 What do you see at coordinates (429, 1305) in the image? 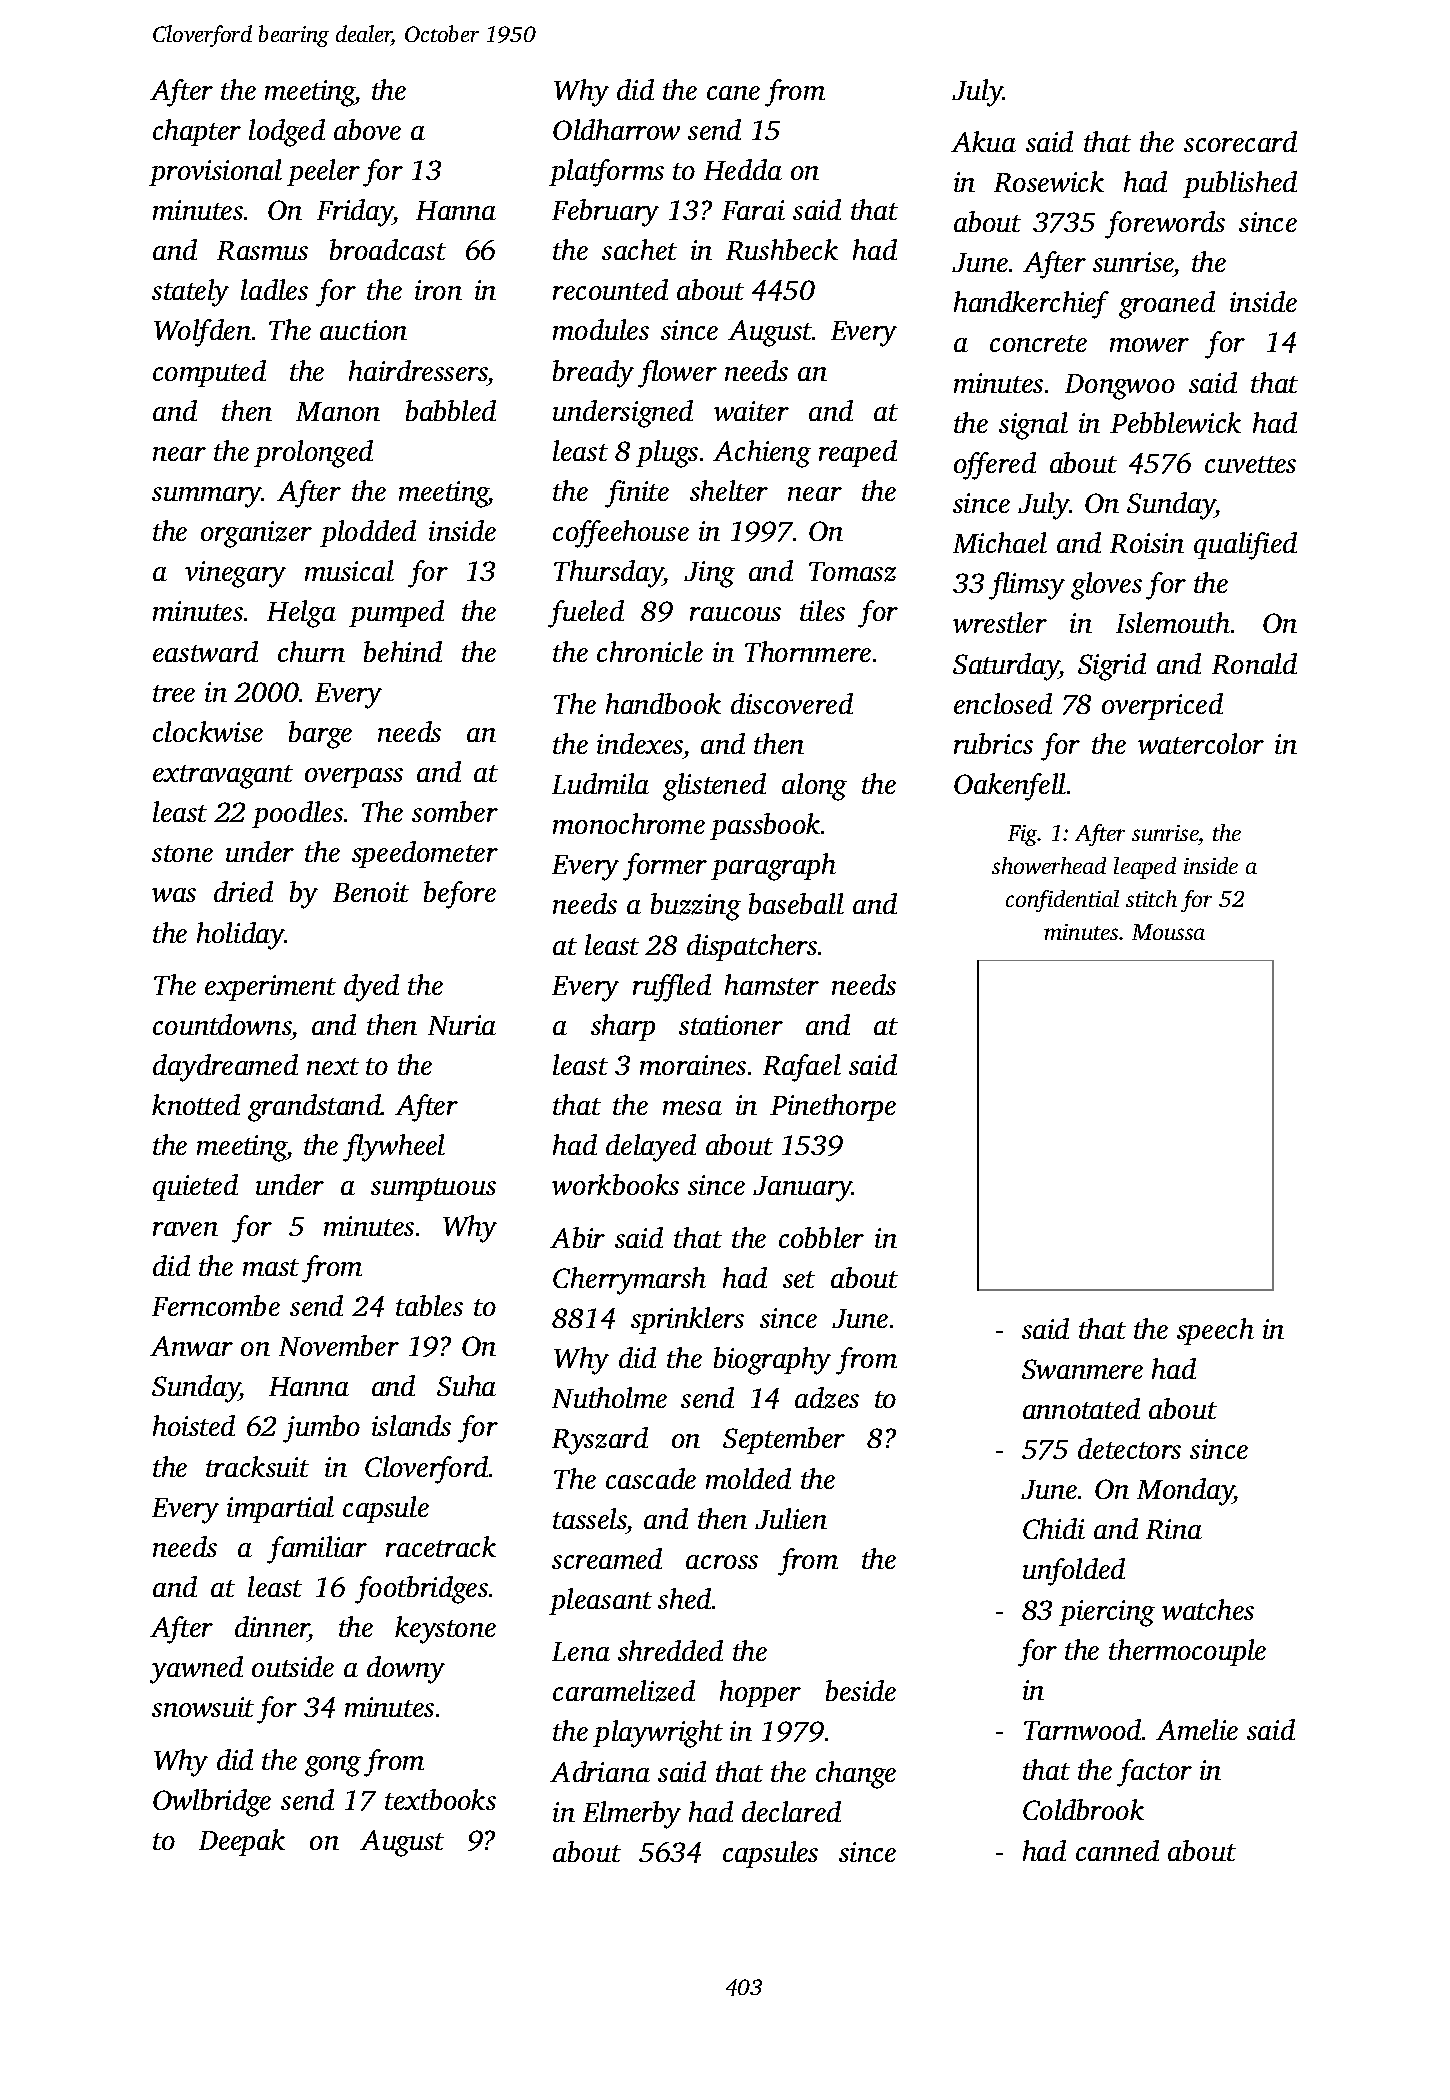
I see `tables` at bounding box center [429, 1305].
